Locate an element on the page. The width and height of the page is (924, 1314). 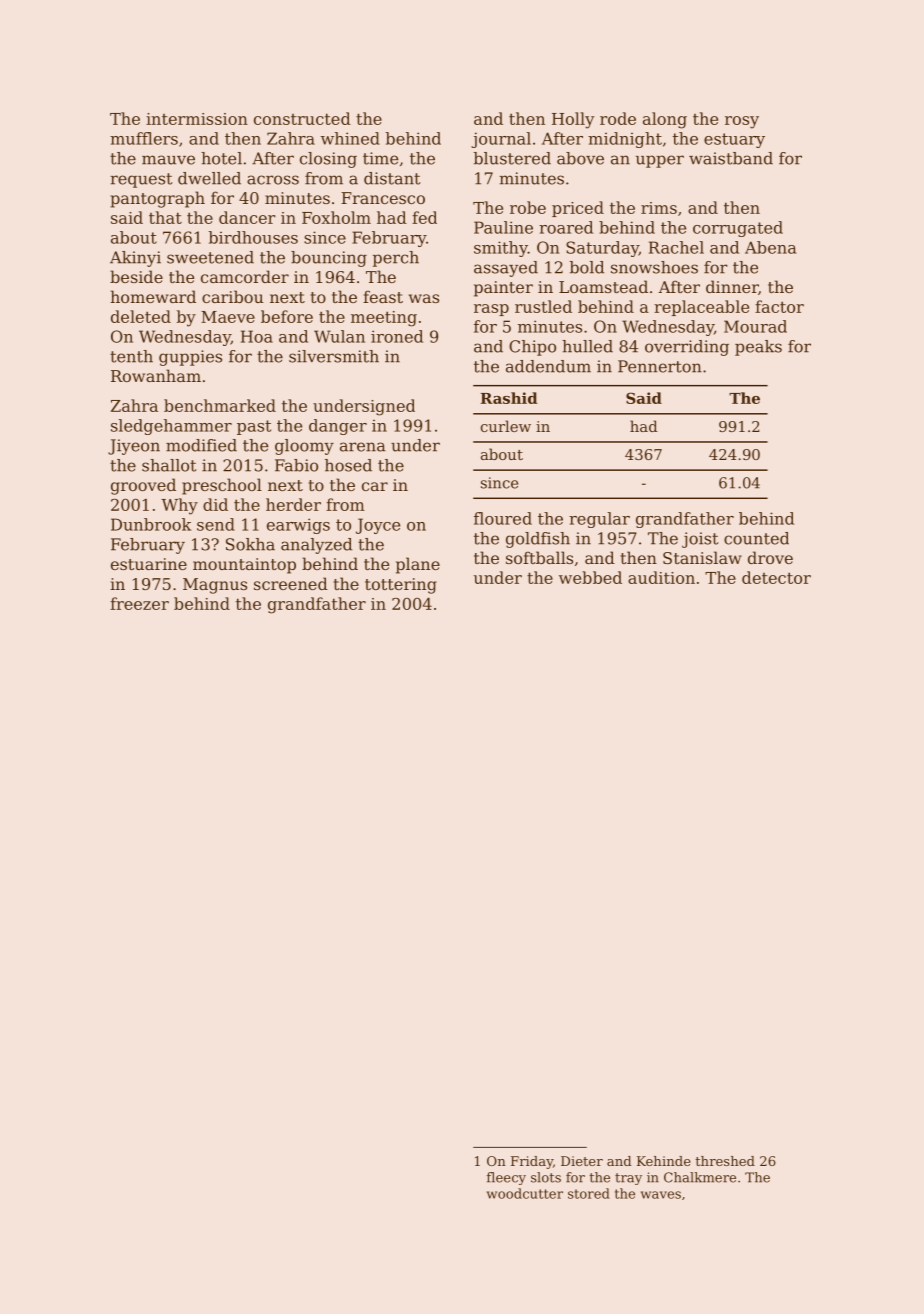
woodcutter is located at coordinates (525, 1193).
